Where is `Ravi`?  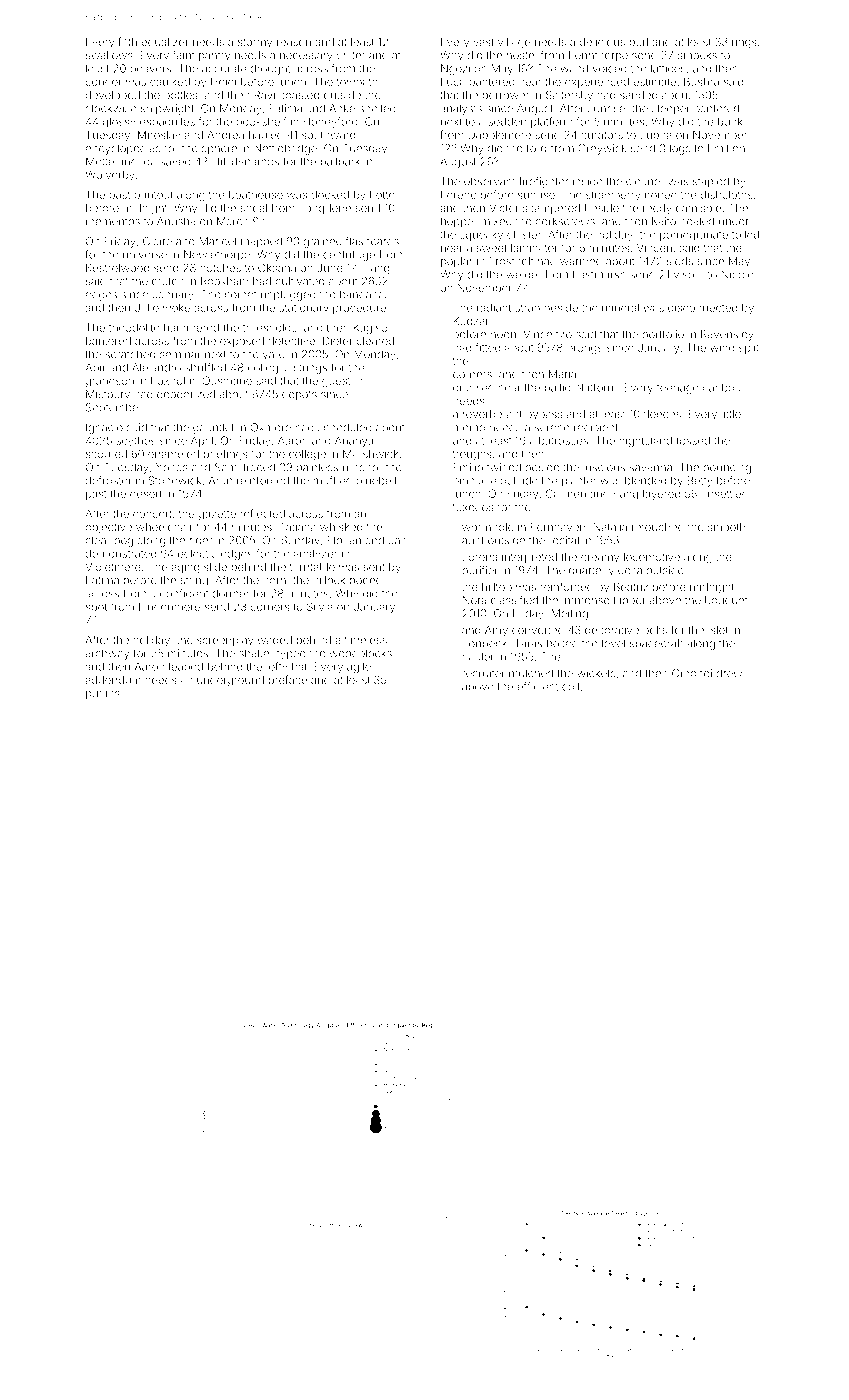
Ravi is located at coordinates (264, 95).
